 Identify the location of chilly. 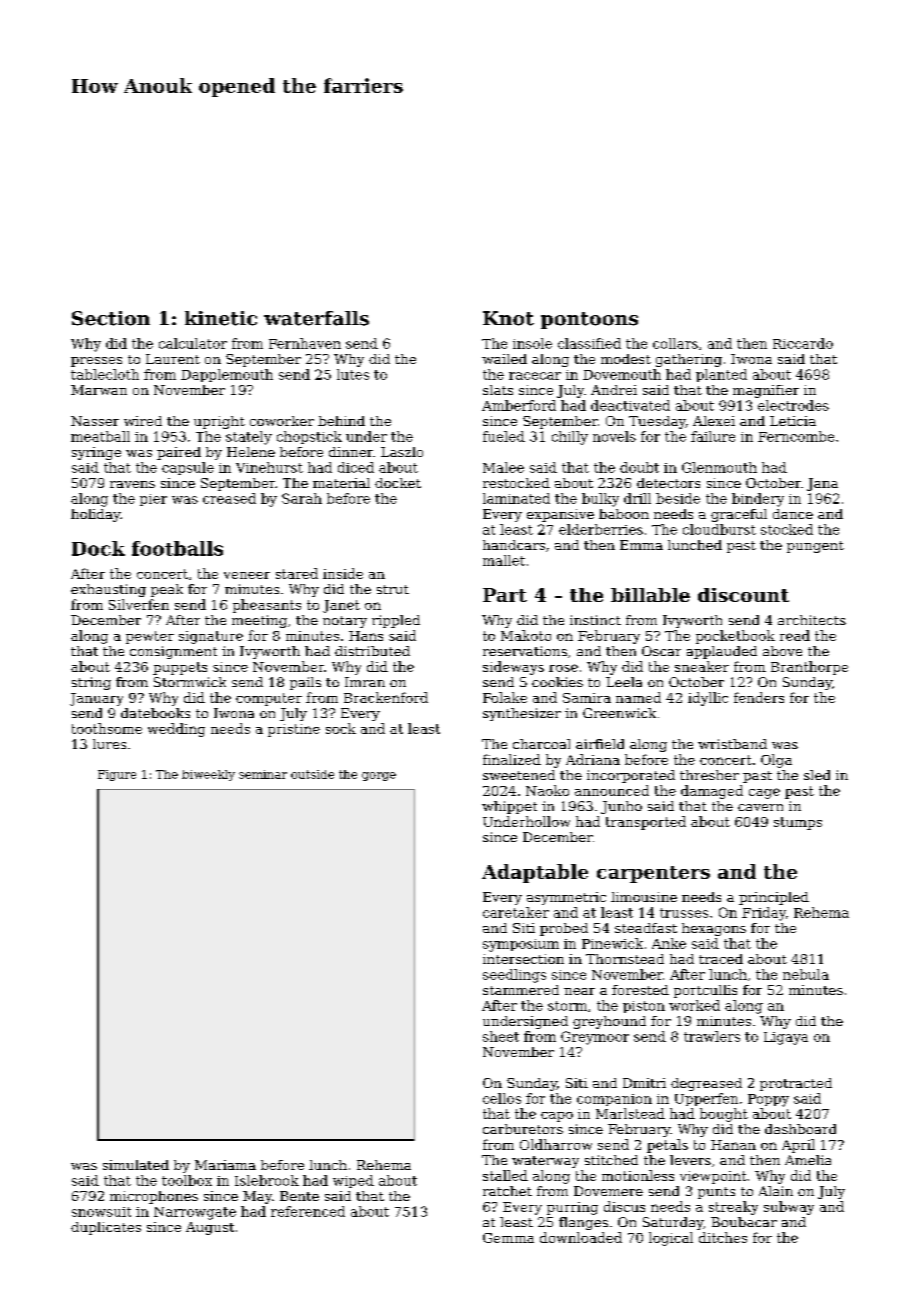
(570, 438).
